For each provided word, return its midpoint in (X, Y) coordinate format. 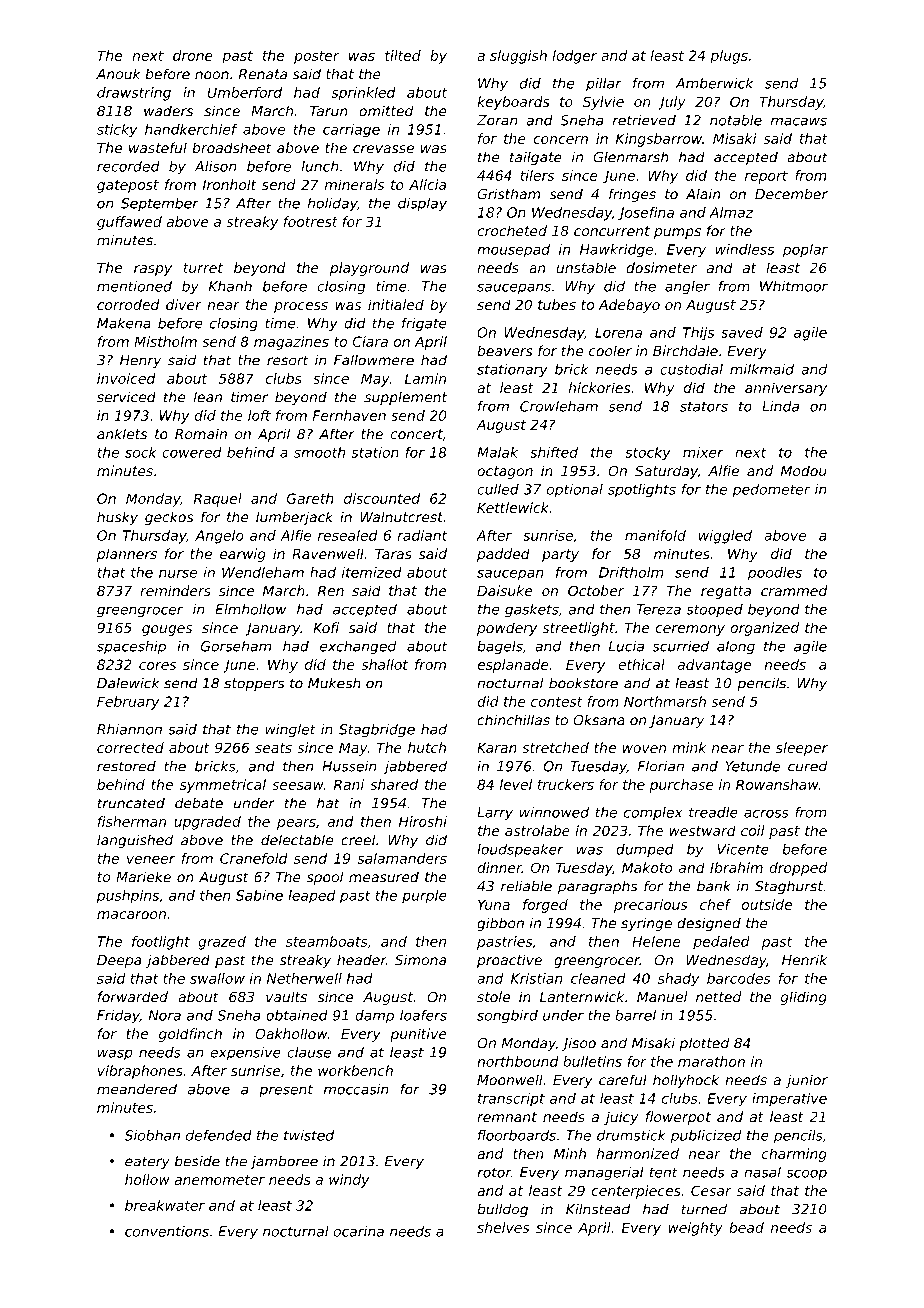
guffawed (129, 223)
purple (424, 897)
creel (358, 840)
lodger (574, 57)
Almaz (731, 212)
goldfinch (190, 1035)
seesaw (298, 786)
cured (807, 766)
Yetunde (752, 766)
